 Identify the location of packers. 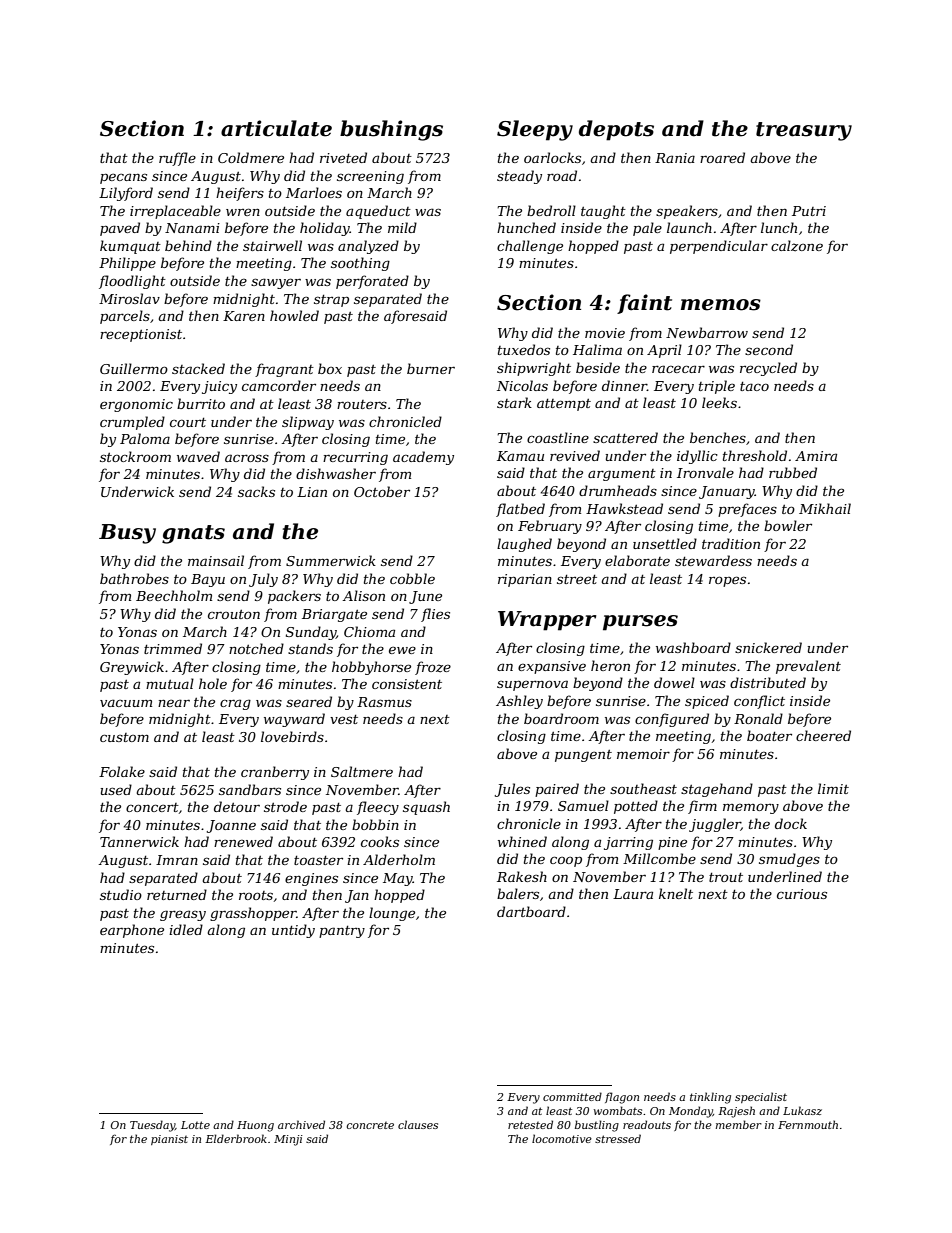
(294, 597).
